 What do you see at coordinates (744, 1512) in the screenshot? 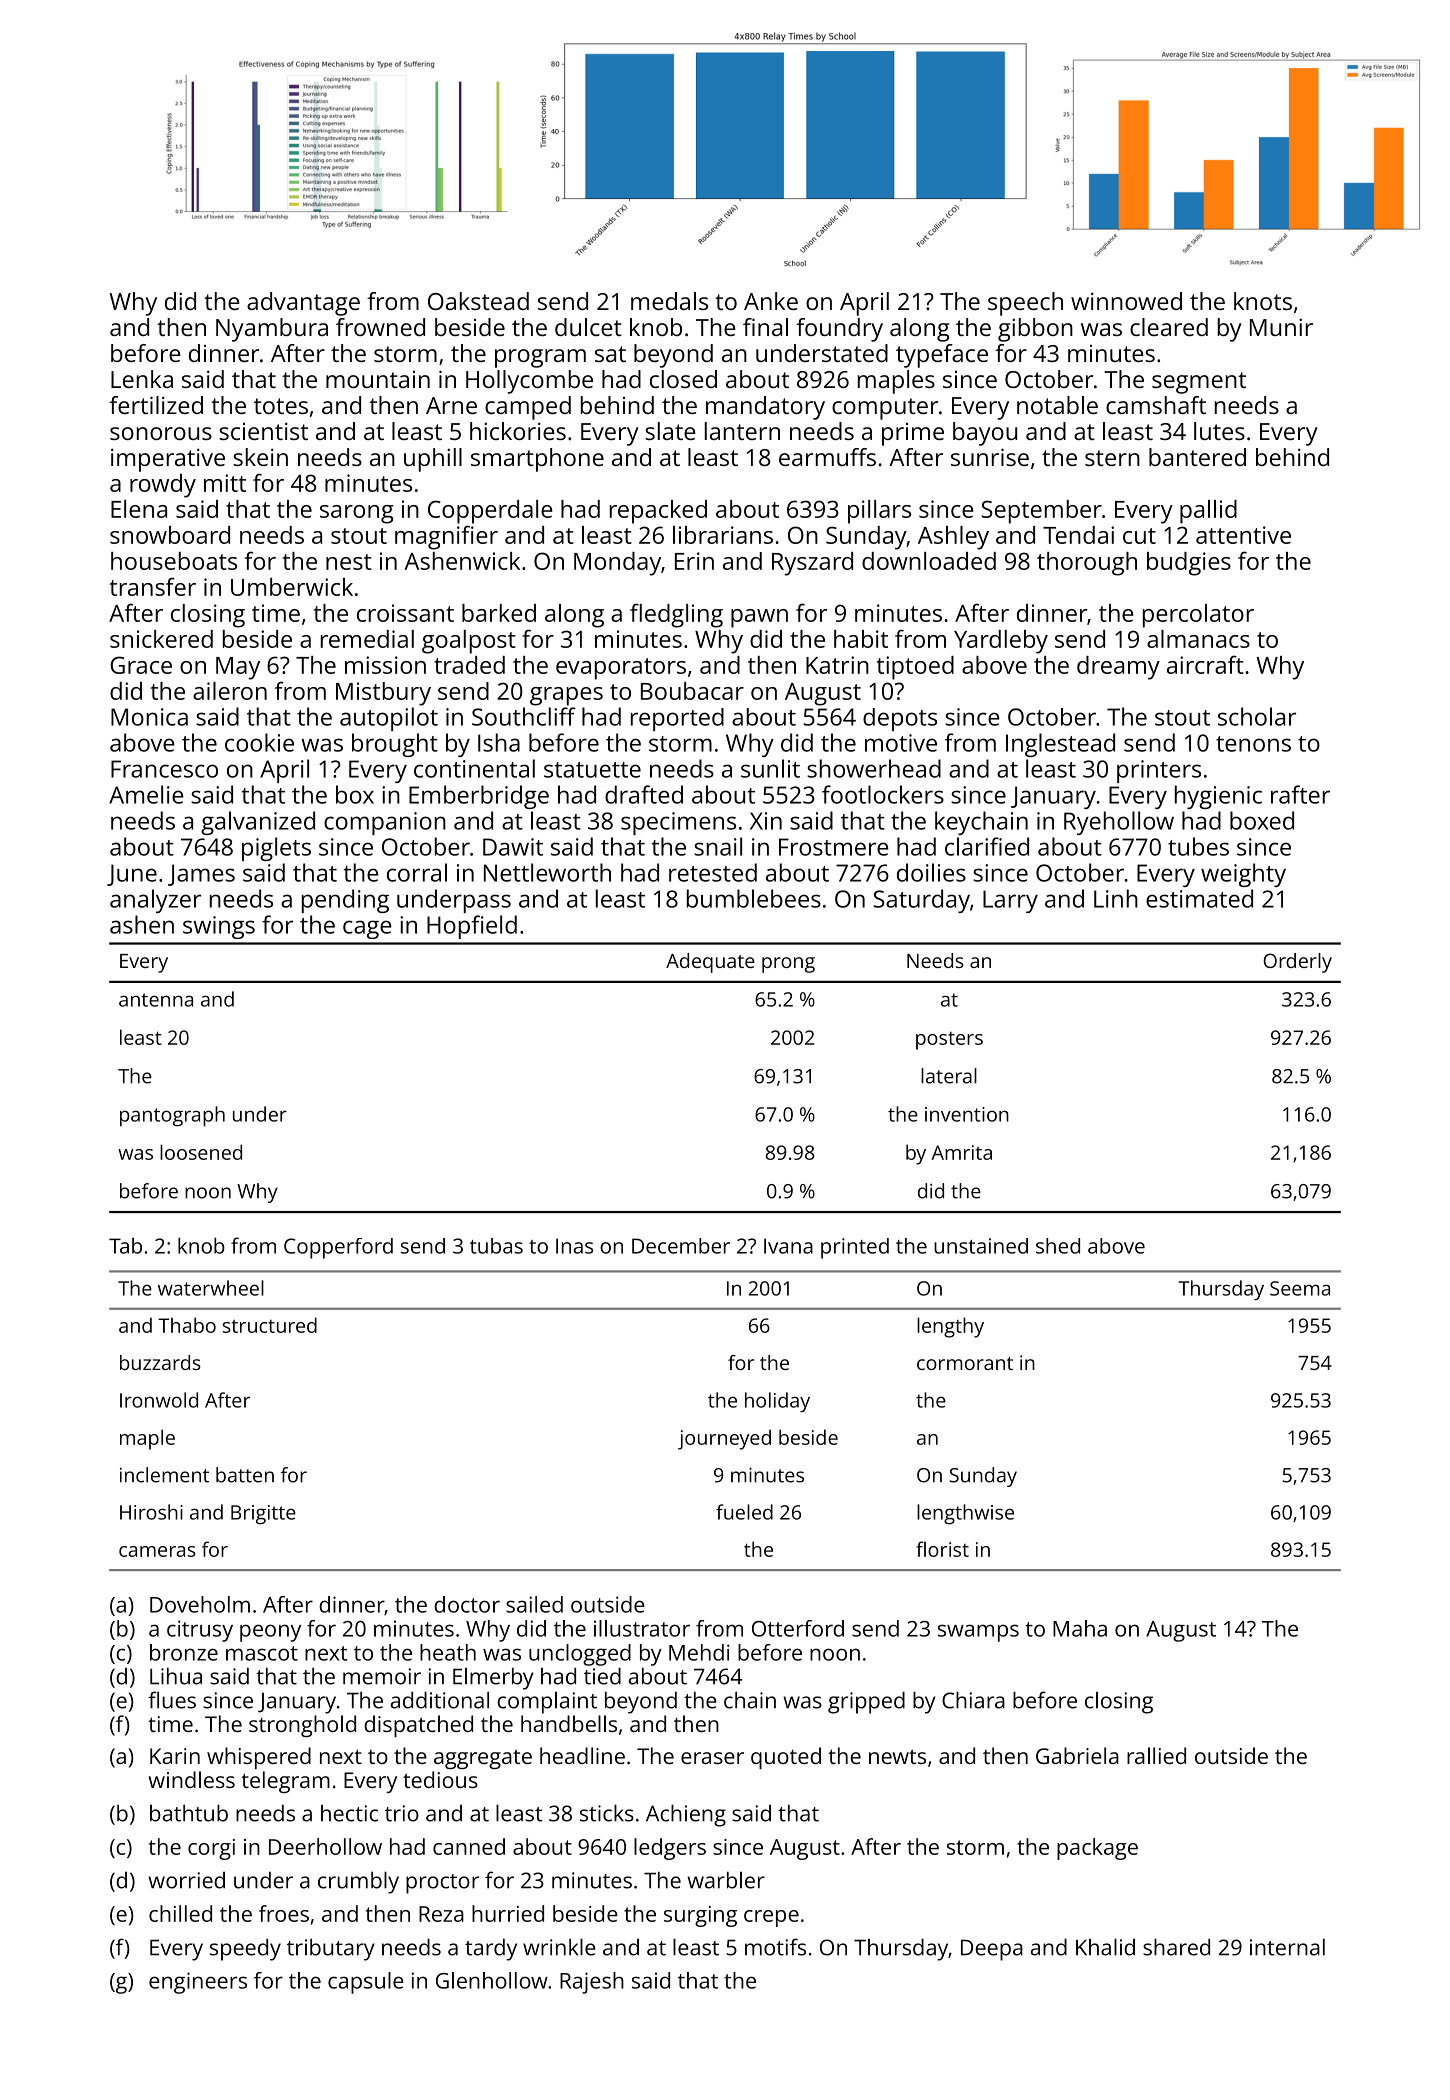
I see `fueled` at bounding box center [744, 1512].
